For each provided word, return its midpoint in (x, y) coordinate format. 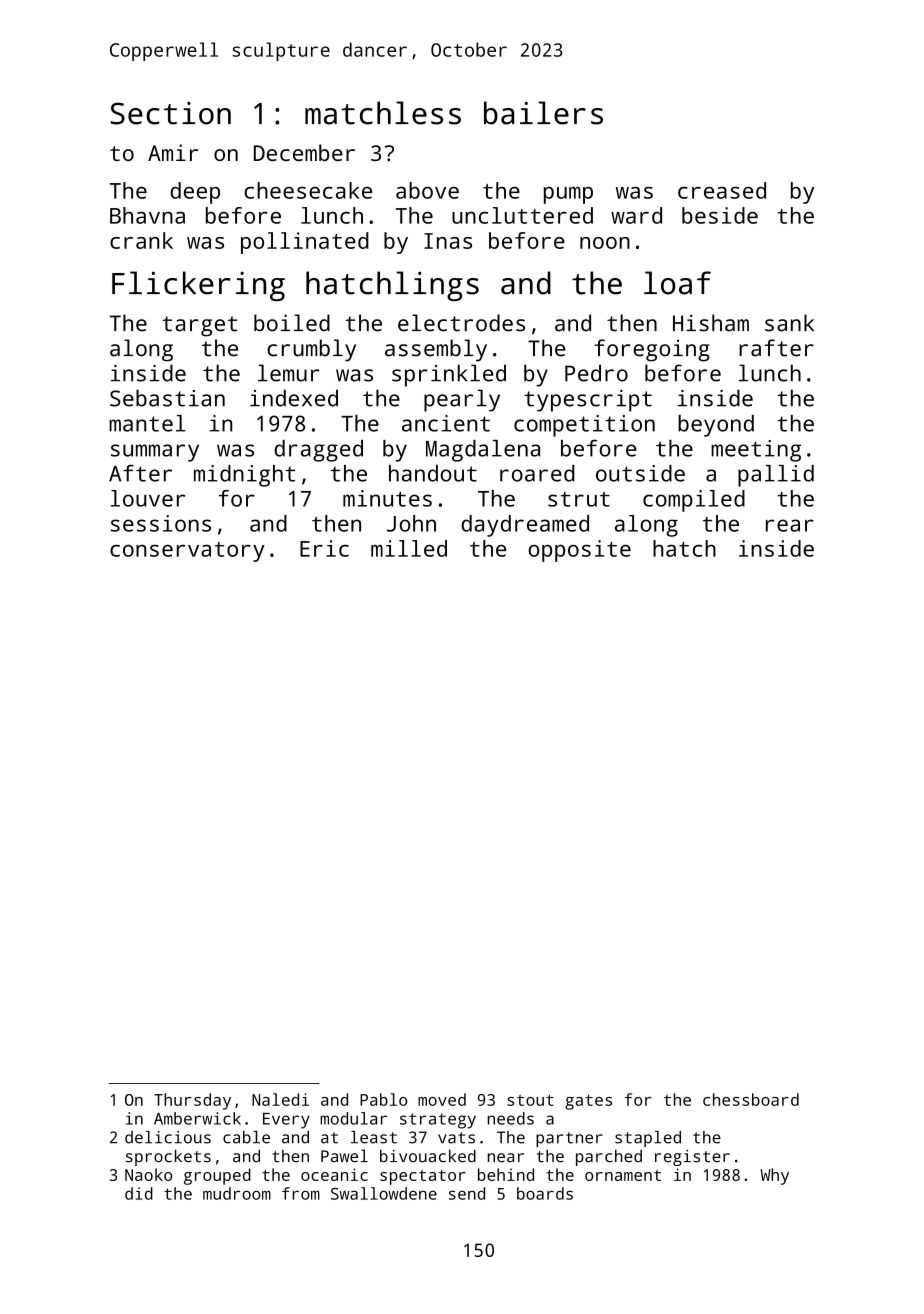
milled (409, 548)
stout (530, 1100)
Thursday (192, 1101)
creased (722, 190)
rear (790, 525)
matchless (383, 113)
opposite (579, 551)
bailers (543, 113)
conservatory (187, 552)
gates (588, 1102)
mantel (147, 423)
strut (579, 499)
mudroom (237, 1193)
